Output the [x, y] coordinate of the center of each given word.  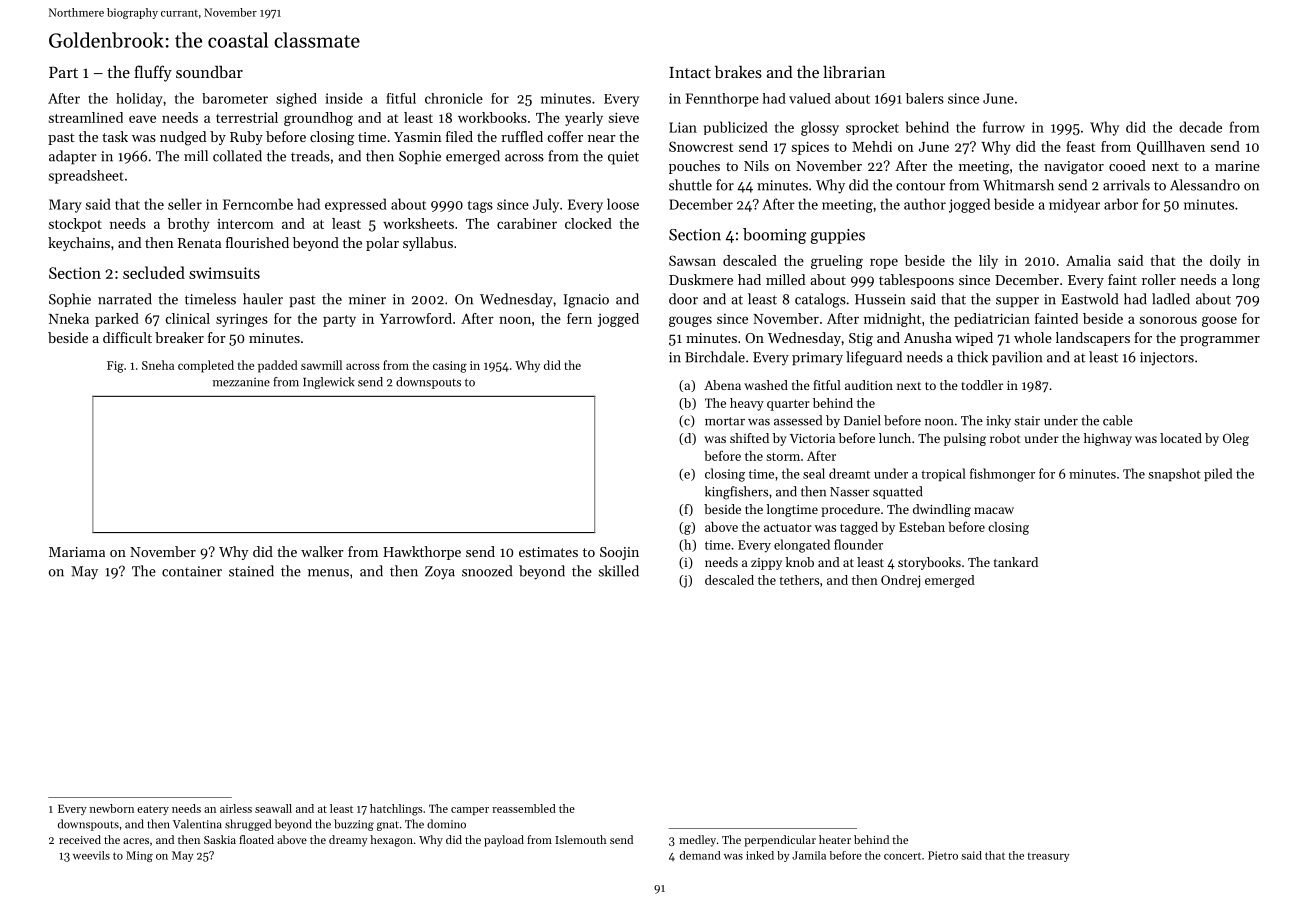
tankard [1016, 562]
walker [322, 551]
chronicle [454, 98]
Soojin [619, 553]
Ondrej [900, 581]
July [546, 205]
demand [700, 855]
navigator [1074, 168]
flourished [257, 242]
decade [1200, 127]
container [192, 571]
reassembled [524, 808]
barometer [235, 98]
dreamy [348, 841]
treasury [1048, 857]
